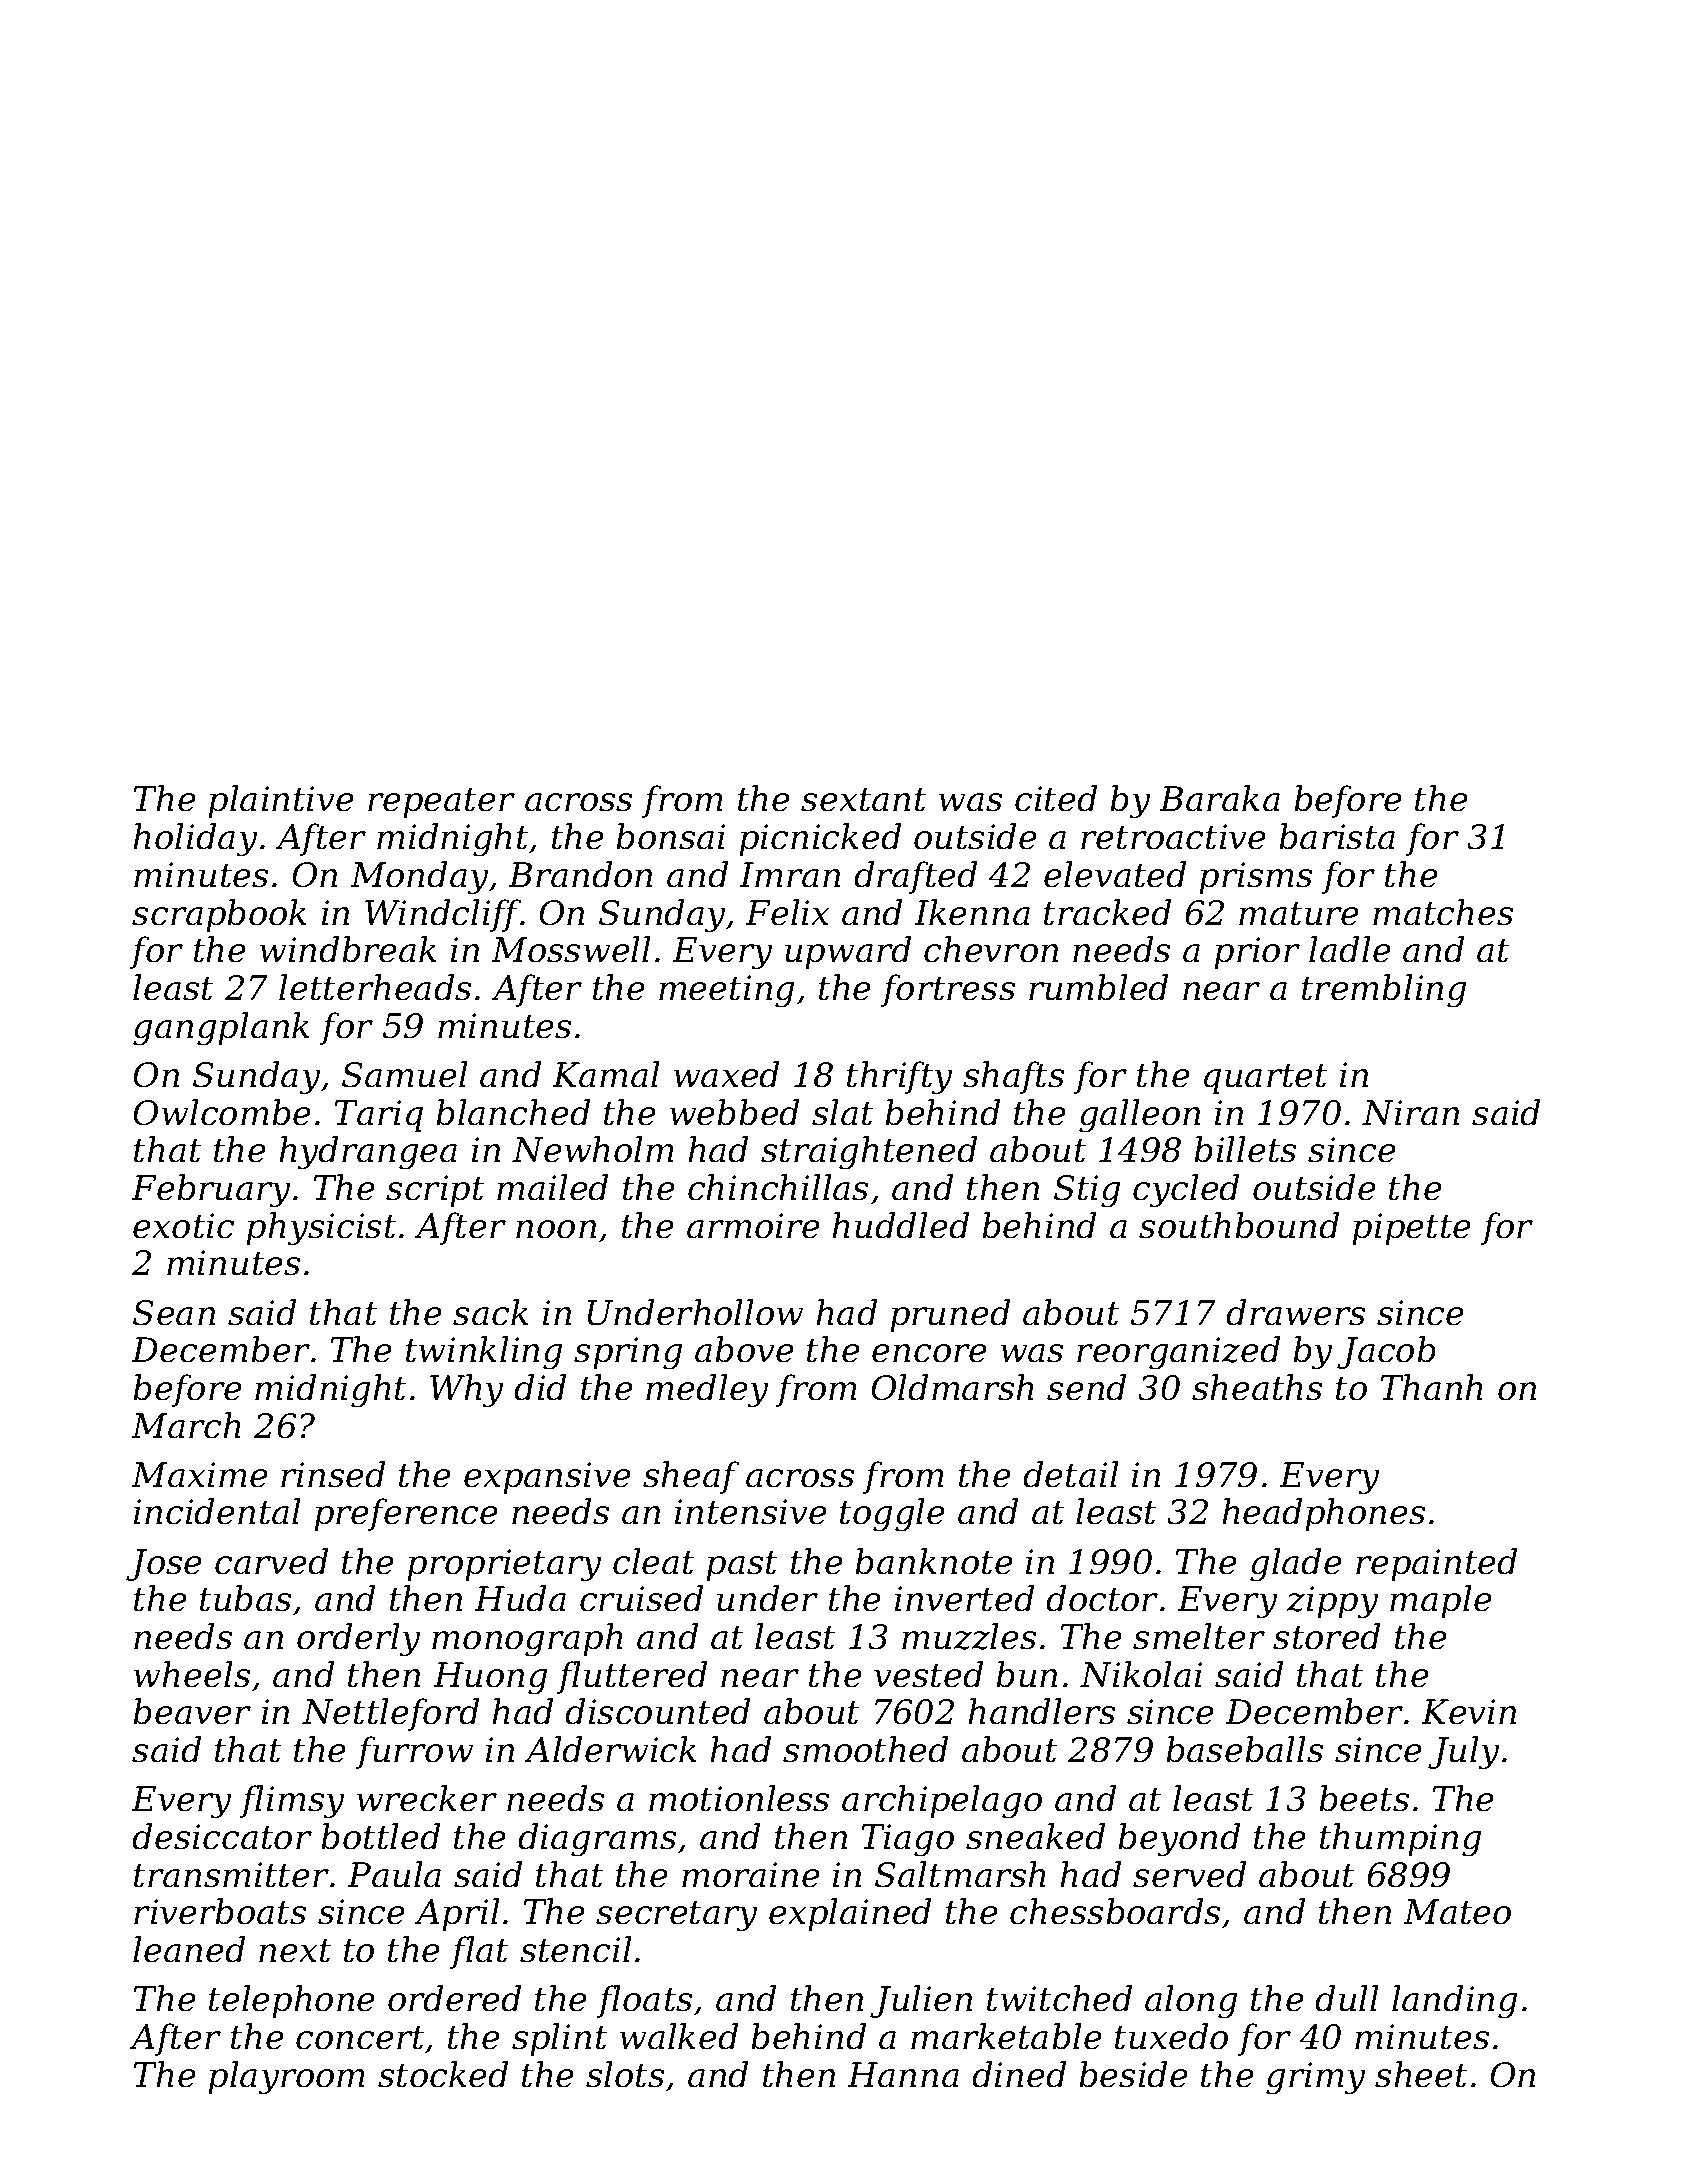 This page has height=2178, width=1683. Describe the element at coordinates (295, 1951) in the page. I see `next` at that location.
